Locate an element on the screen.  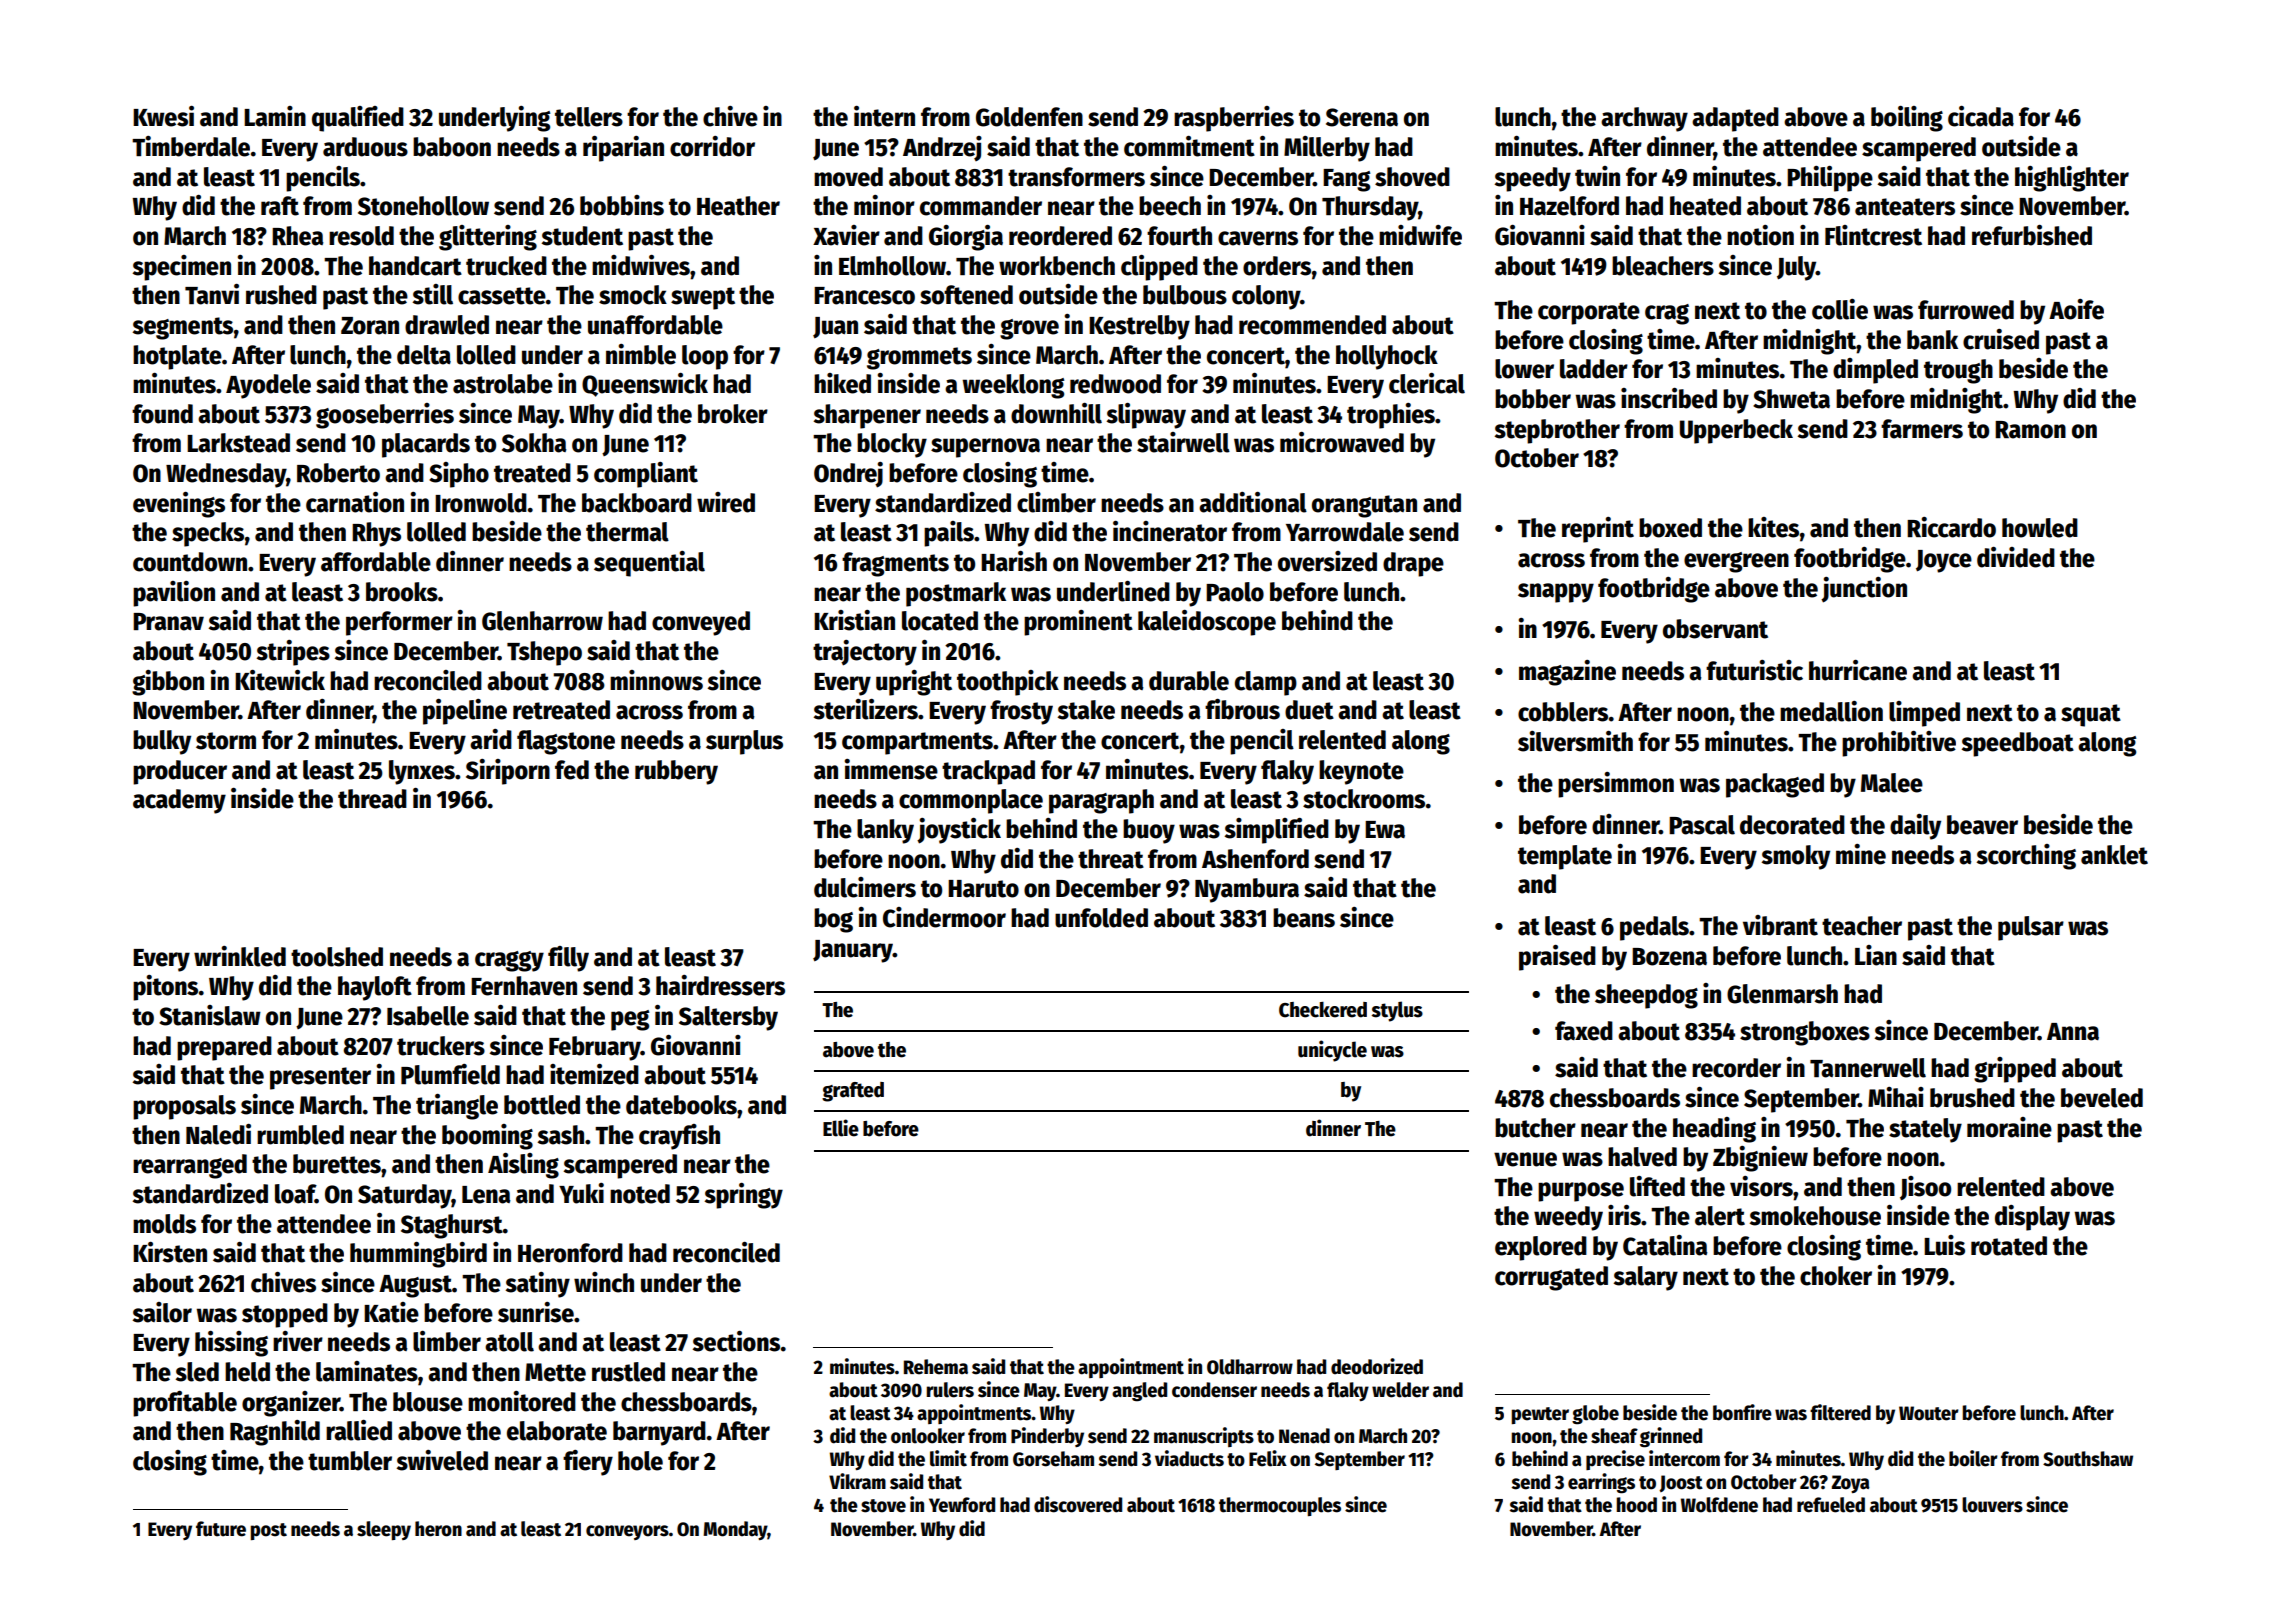
sleepy is located at coordinates (384, 1530).
